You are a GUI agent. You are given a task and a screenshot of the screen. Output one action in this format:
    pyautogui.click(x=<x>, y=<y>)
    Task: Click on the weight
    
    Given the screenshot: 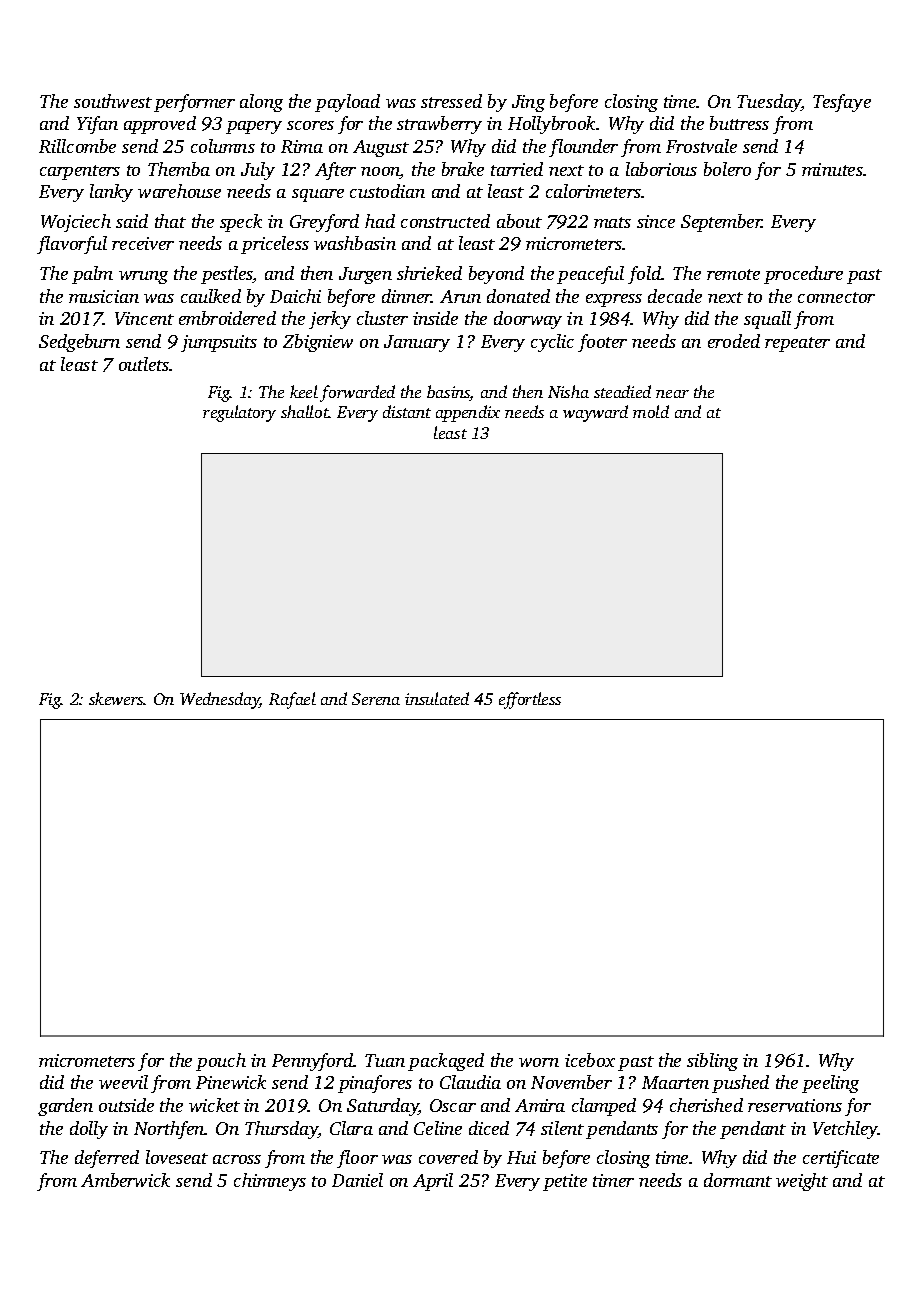 What is the action you would take?
    pyautogui.click(x=802, y=1182)
